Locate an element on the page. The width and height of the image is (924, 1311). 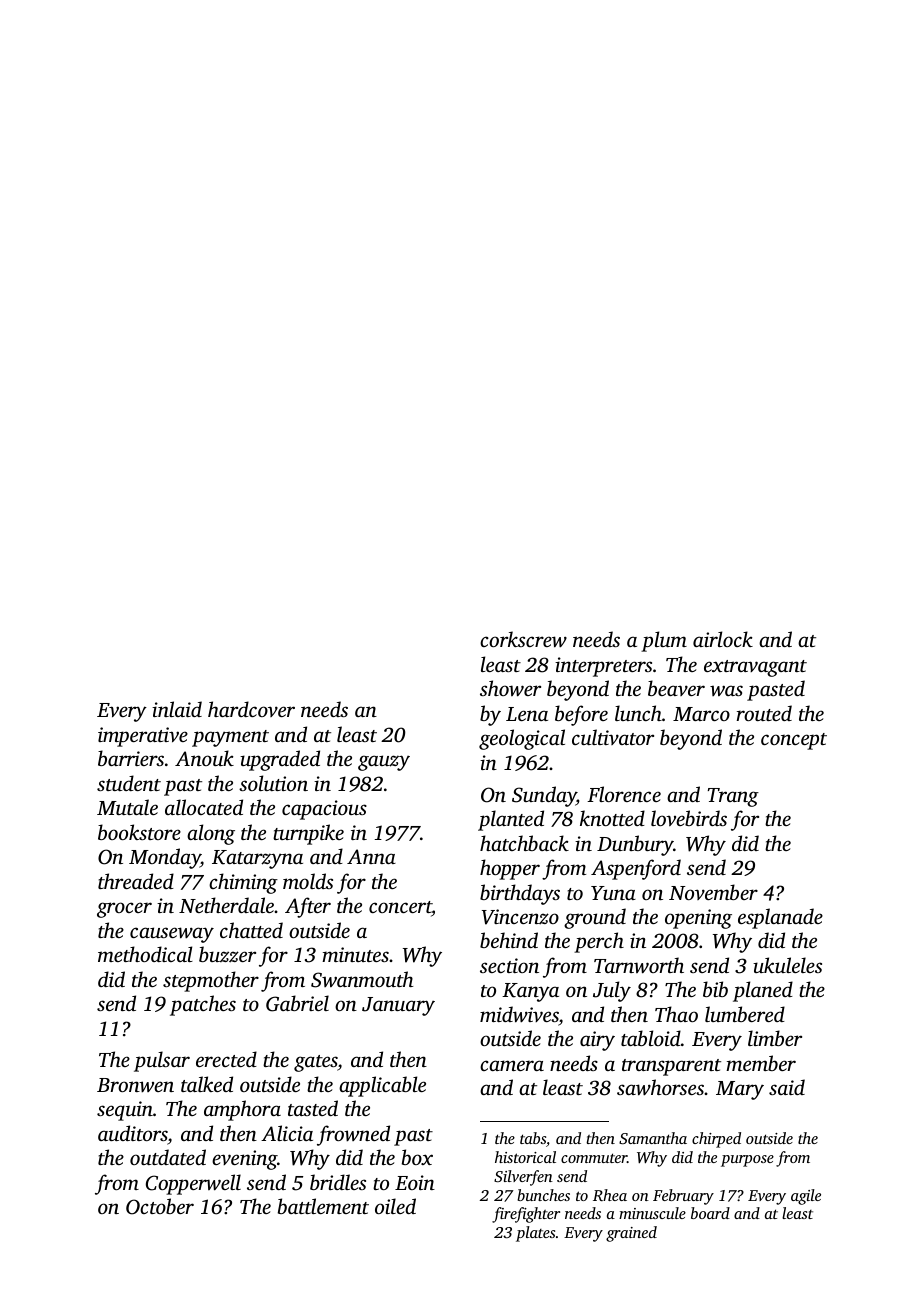
October is located at coordinates (160, 1206).
